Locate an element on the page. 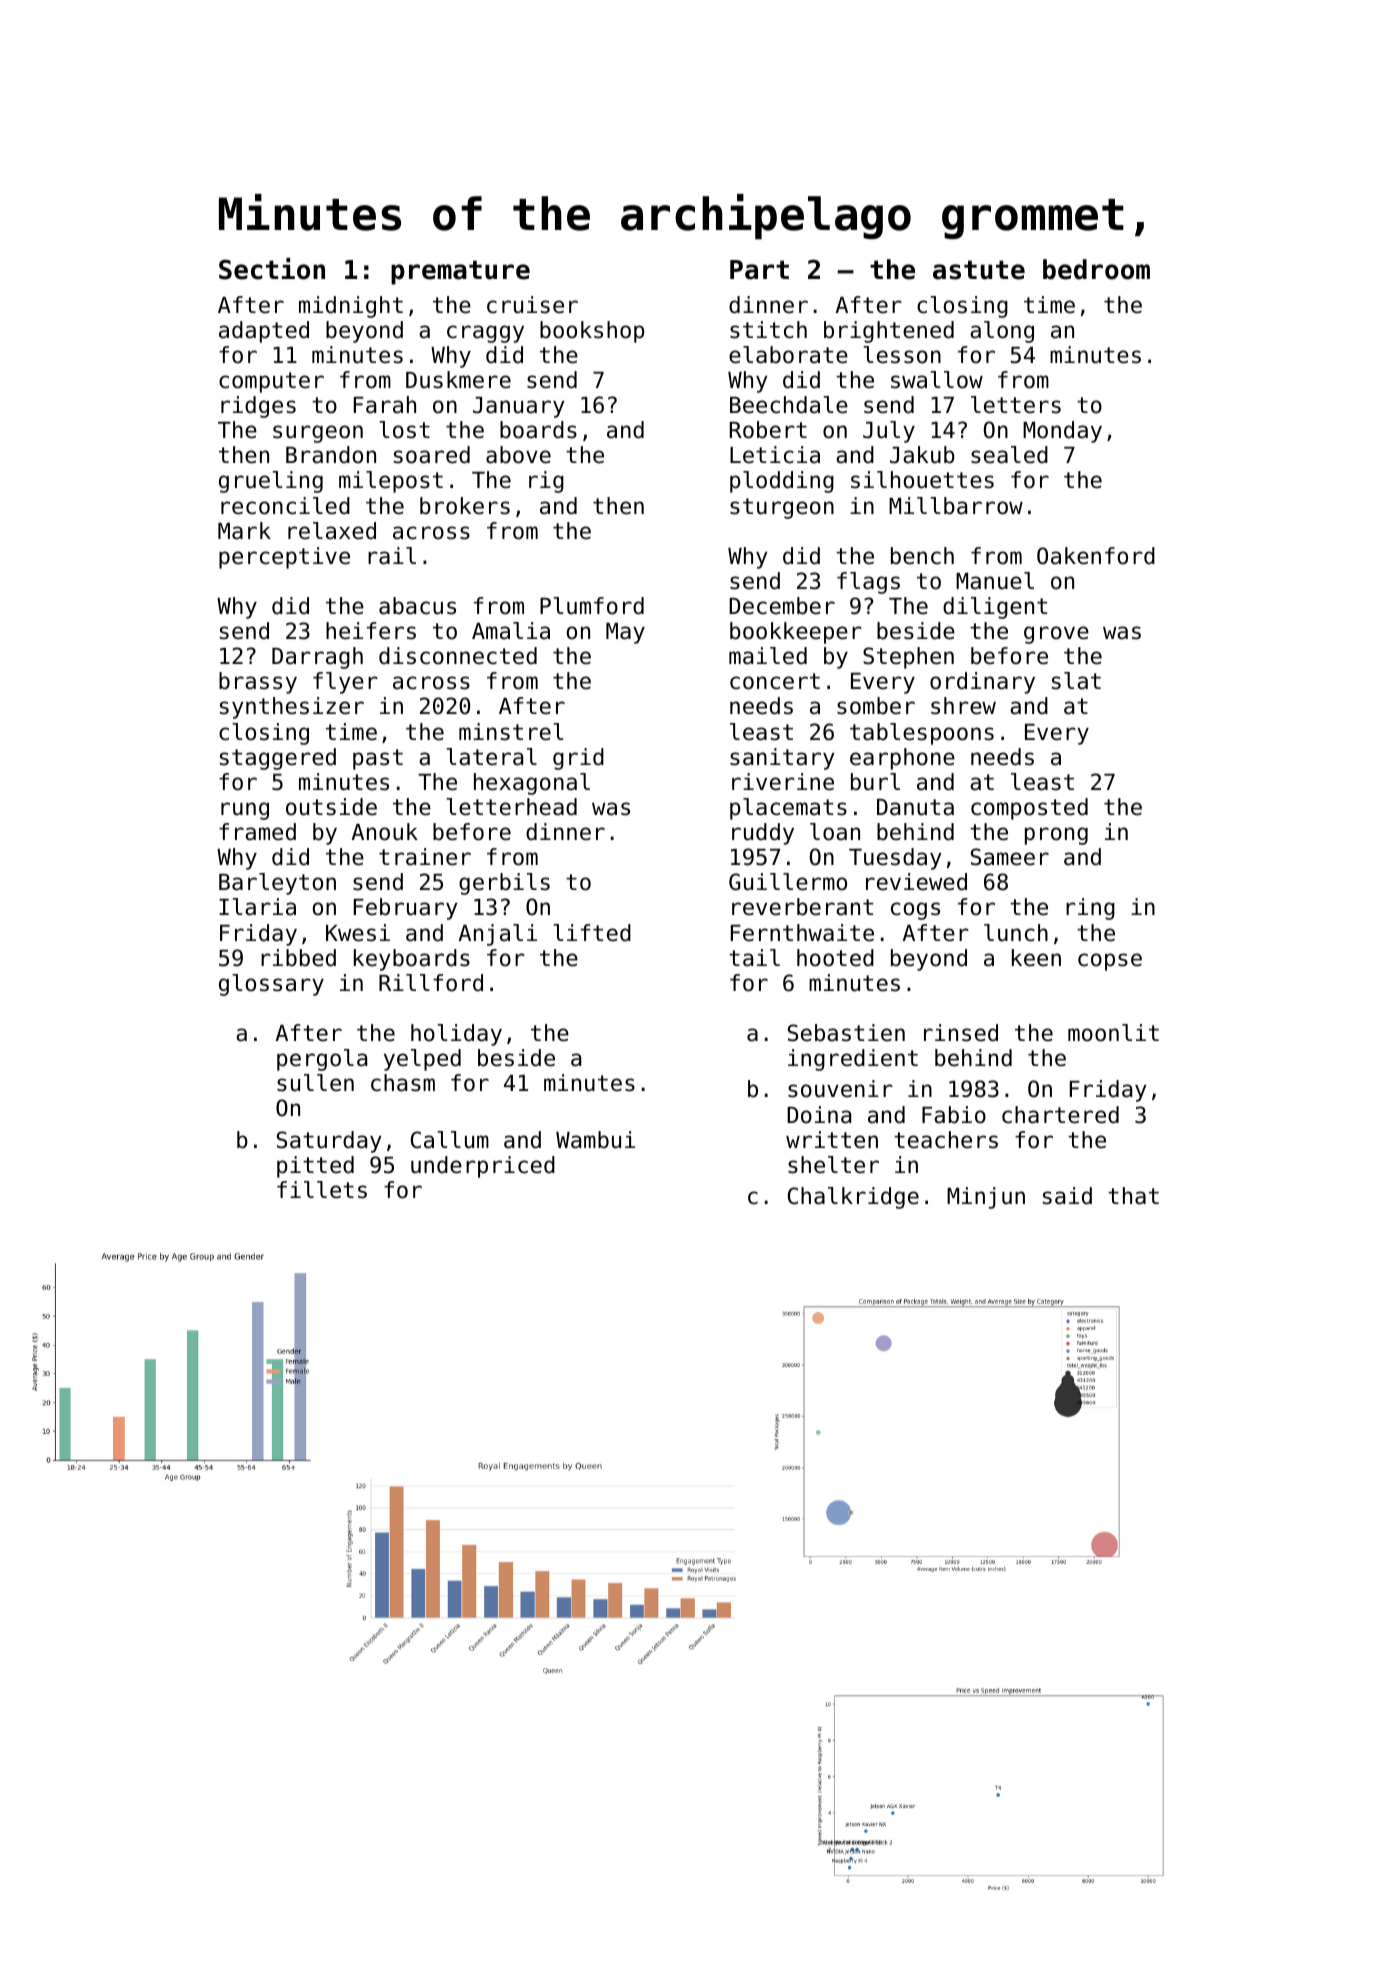 The width and height of the image is (1386, 1969). prong is located at coordinates (1056, 836).
